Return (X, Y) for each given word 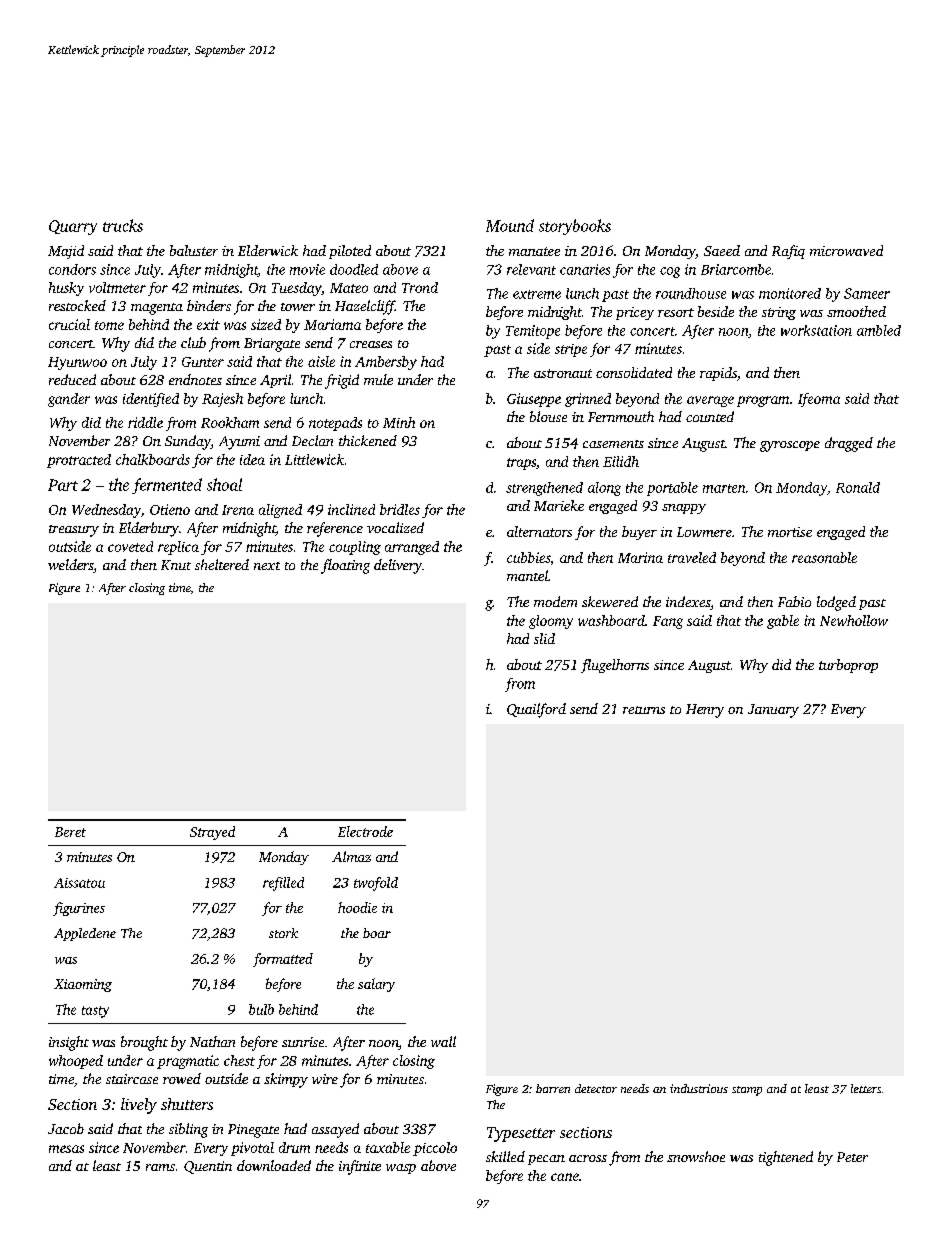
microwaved (846, 250)
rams (160, 1167)
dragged (849, 444)
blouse (548, 416)
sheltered (222, 564)
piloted (350, 252)
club (193, 342)
